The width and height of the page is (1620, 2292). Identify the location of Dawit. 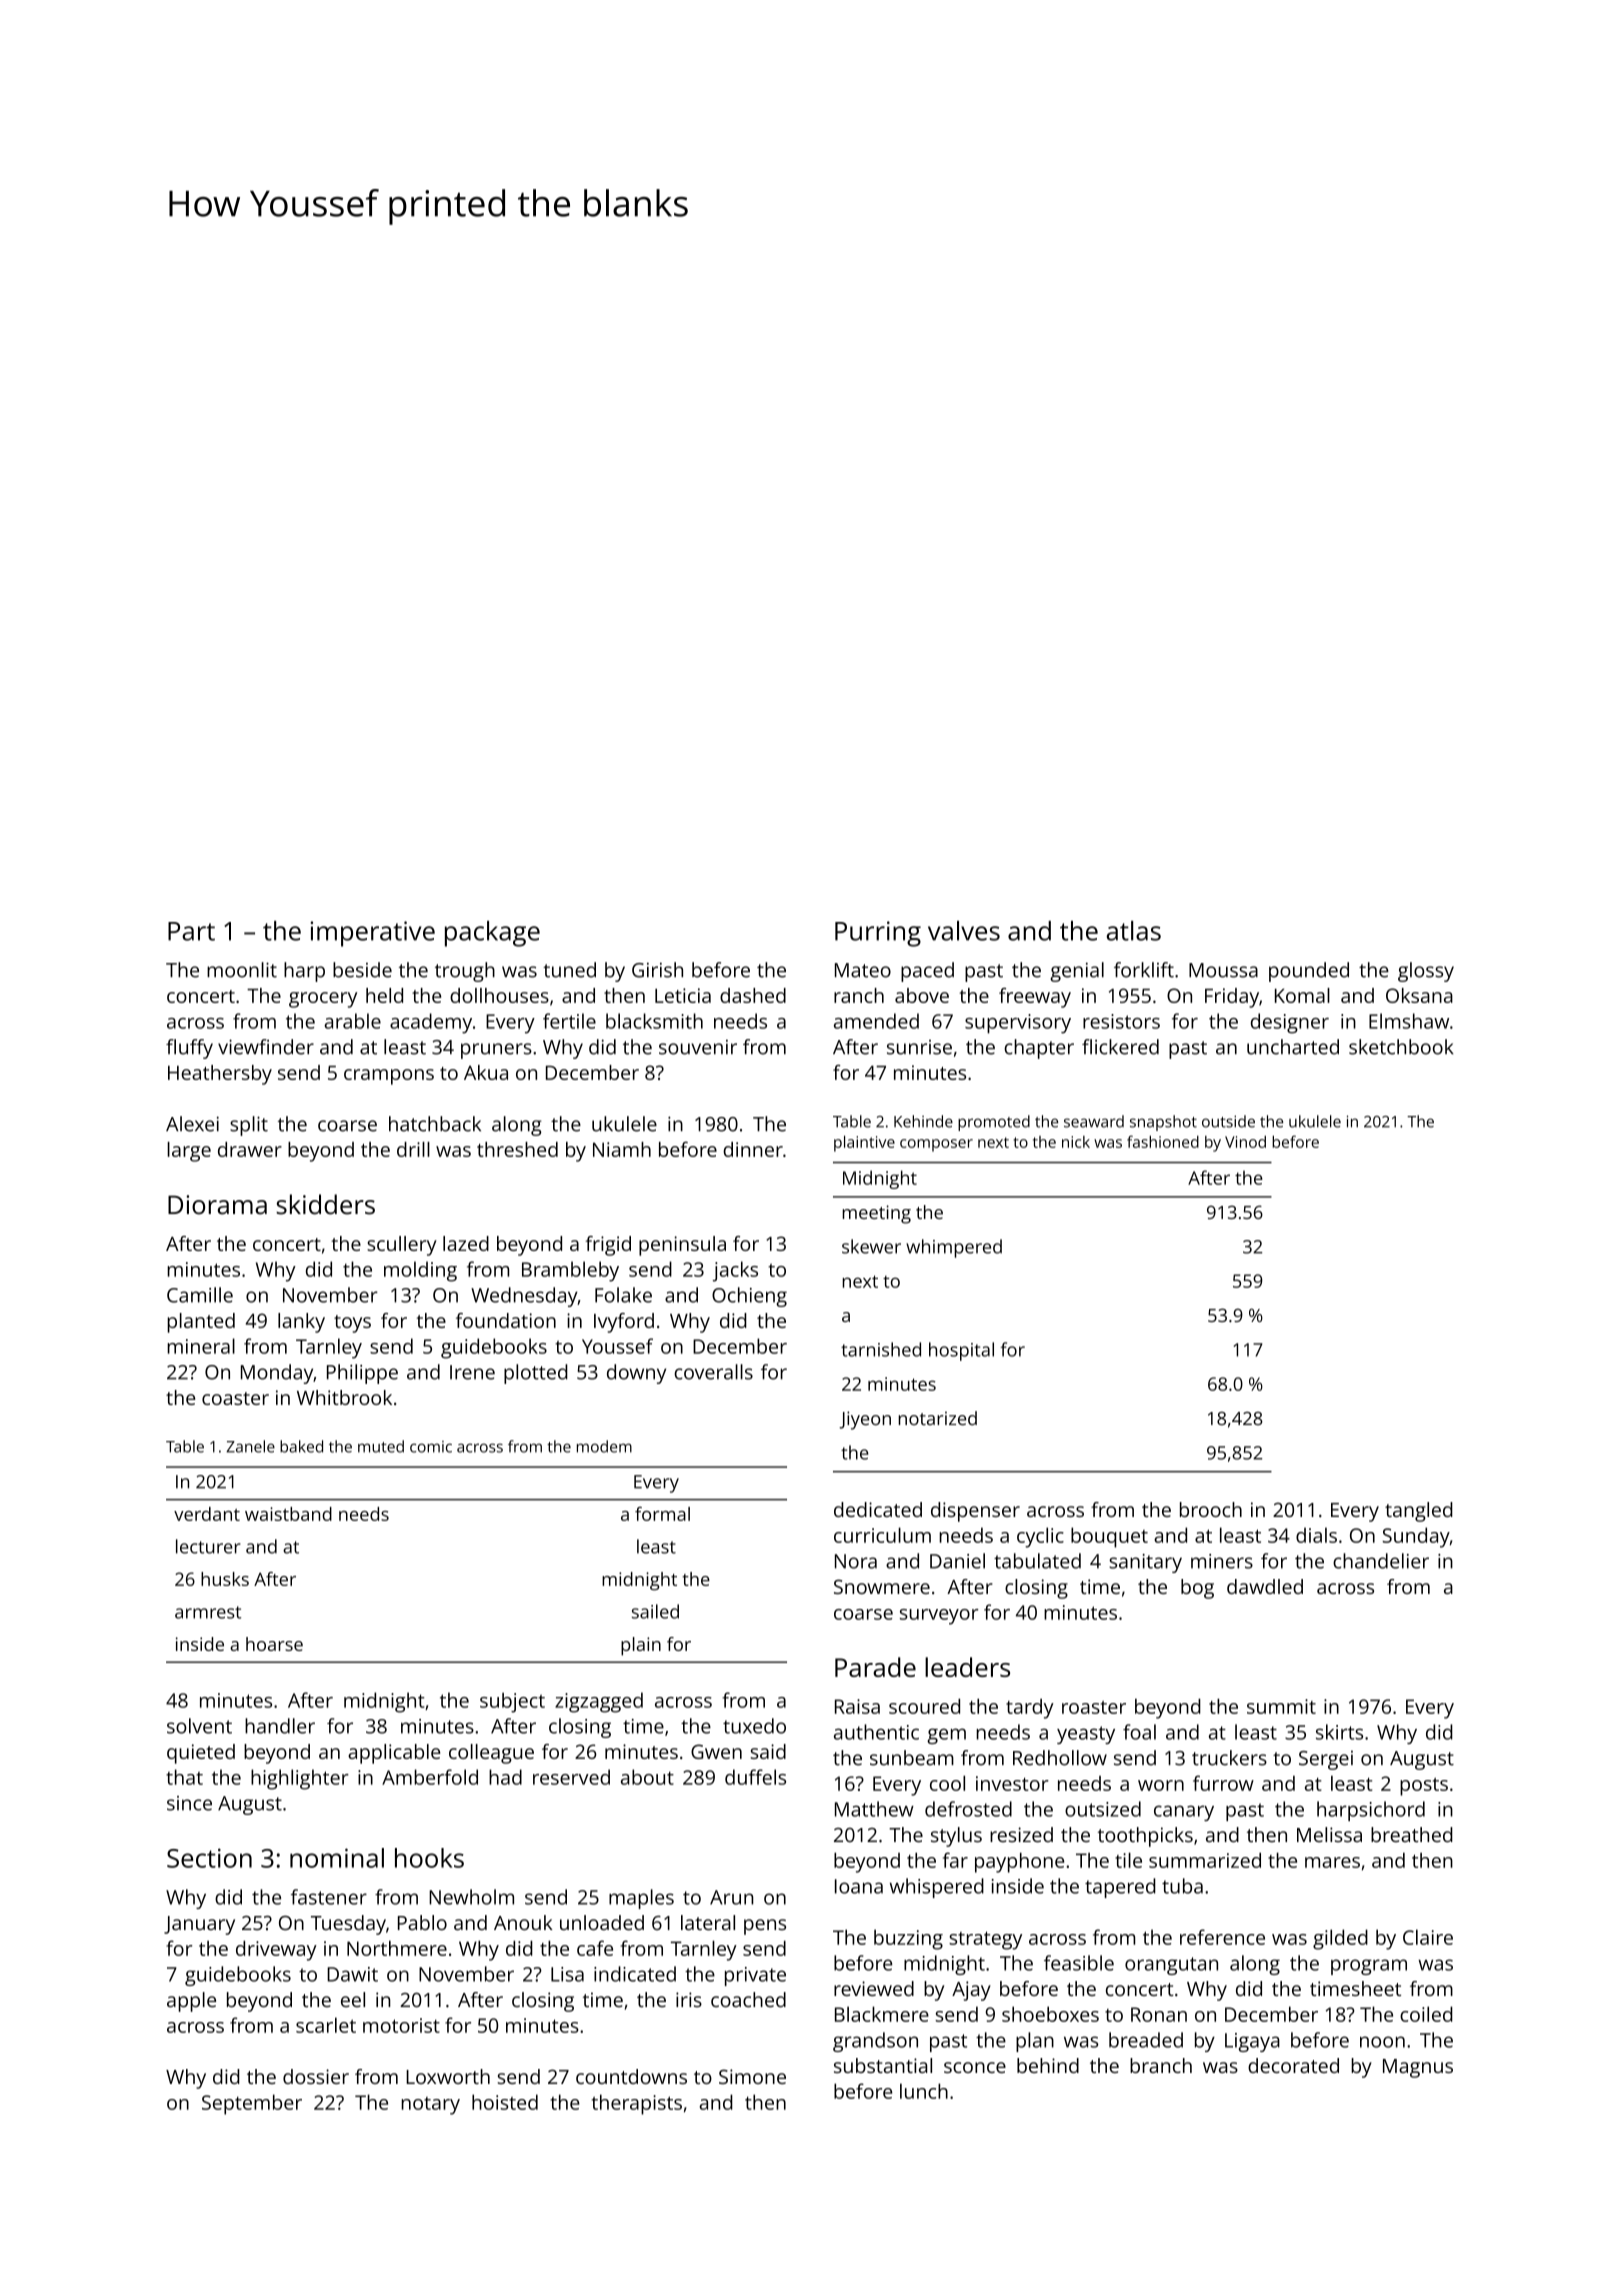
(352, 1974).
